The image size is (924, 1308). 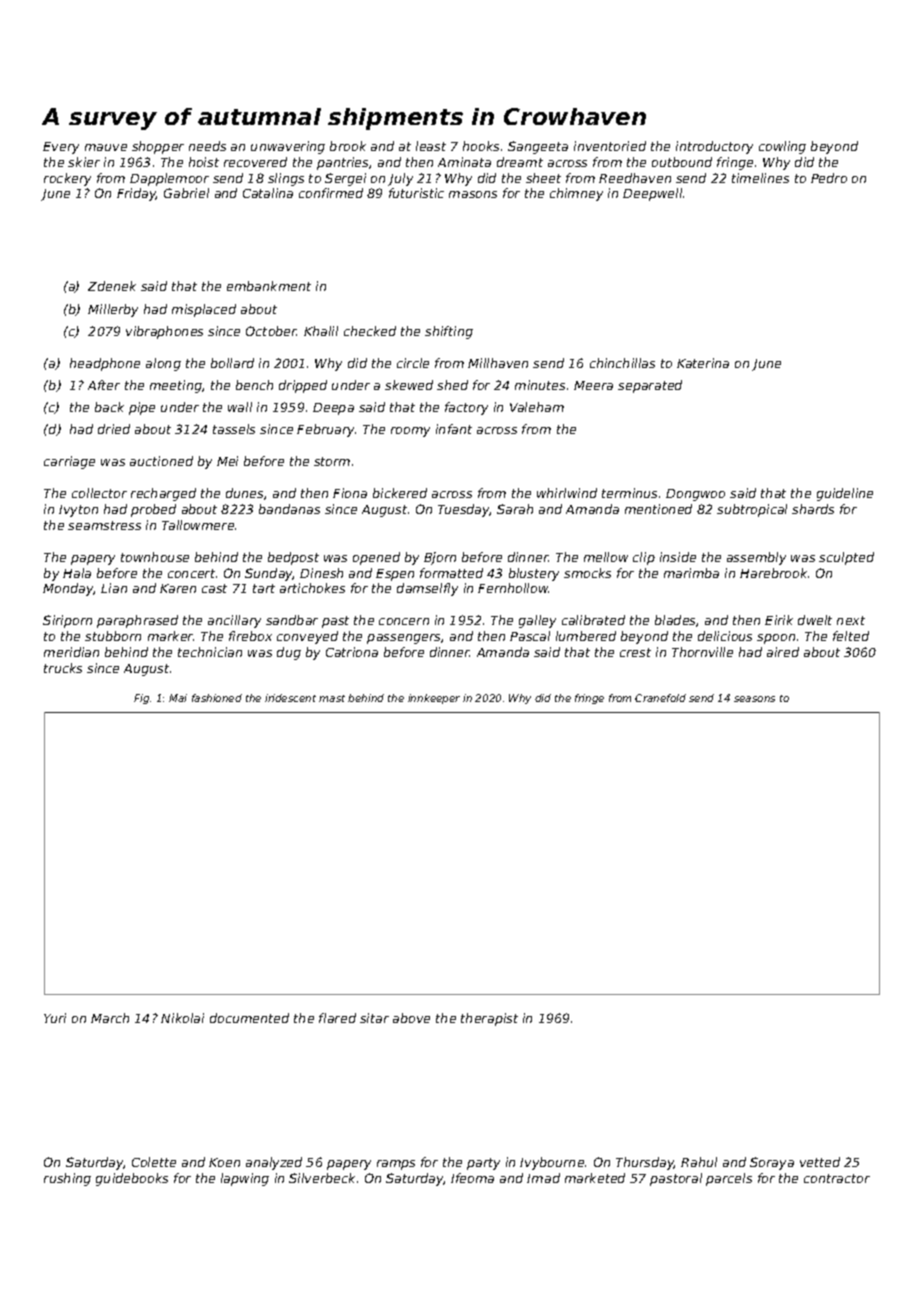 What do you see at coordinates (782, 147) in the document?
I see `cowling` at bounding box center [782, 147].
